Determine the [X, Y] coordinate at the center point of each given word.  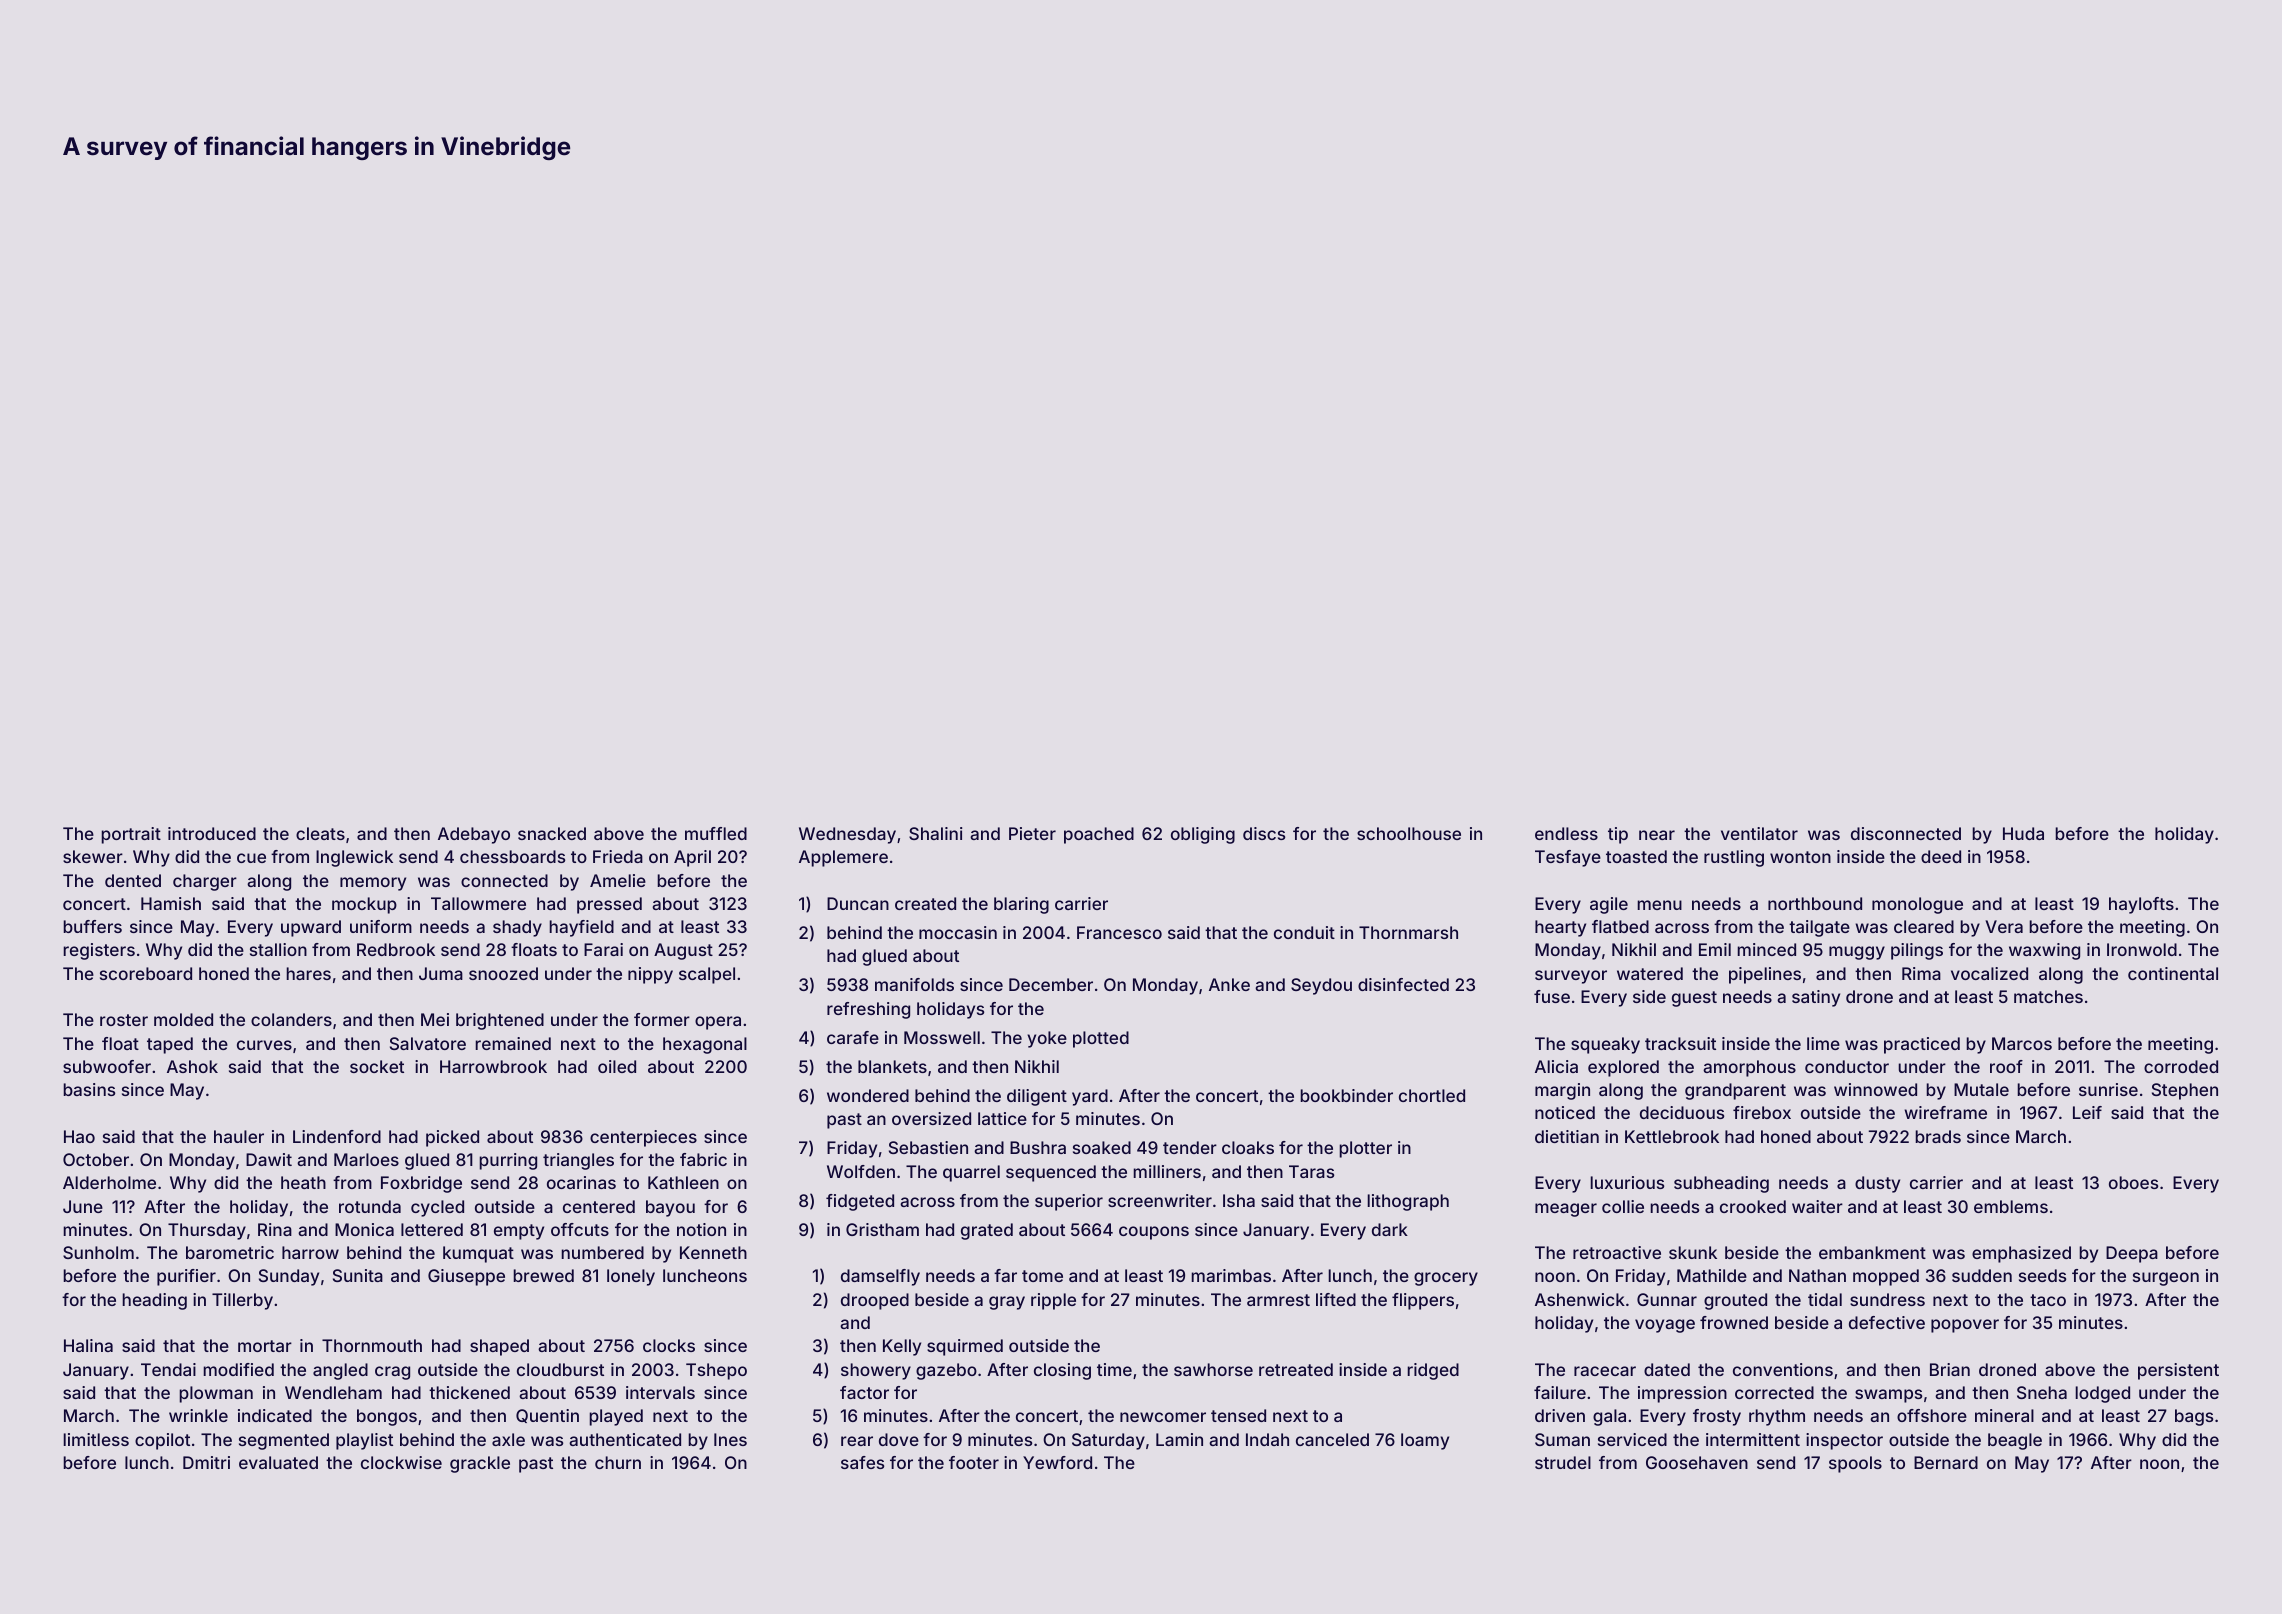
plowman [216, 1394]
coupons [1154, 1233]
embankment [1872, 1252]
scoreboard [146, 973]
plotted [1101, 1039]
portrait [131, 835]
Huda [2023, 833]
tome [1042, 1276]
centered [599, 1206]
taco [2048, 1300]
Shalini [935, 833]
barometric [230, 1252]
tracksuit [1680, 1043]
